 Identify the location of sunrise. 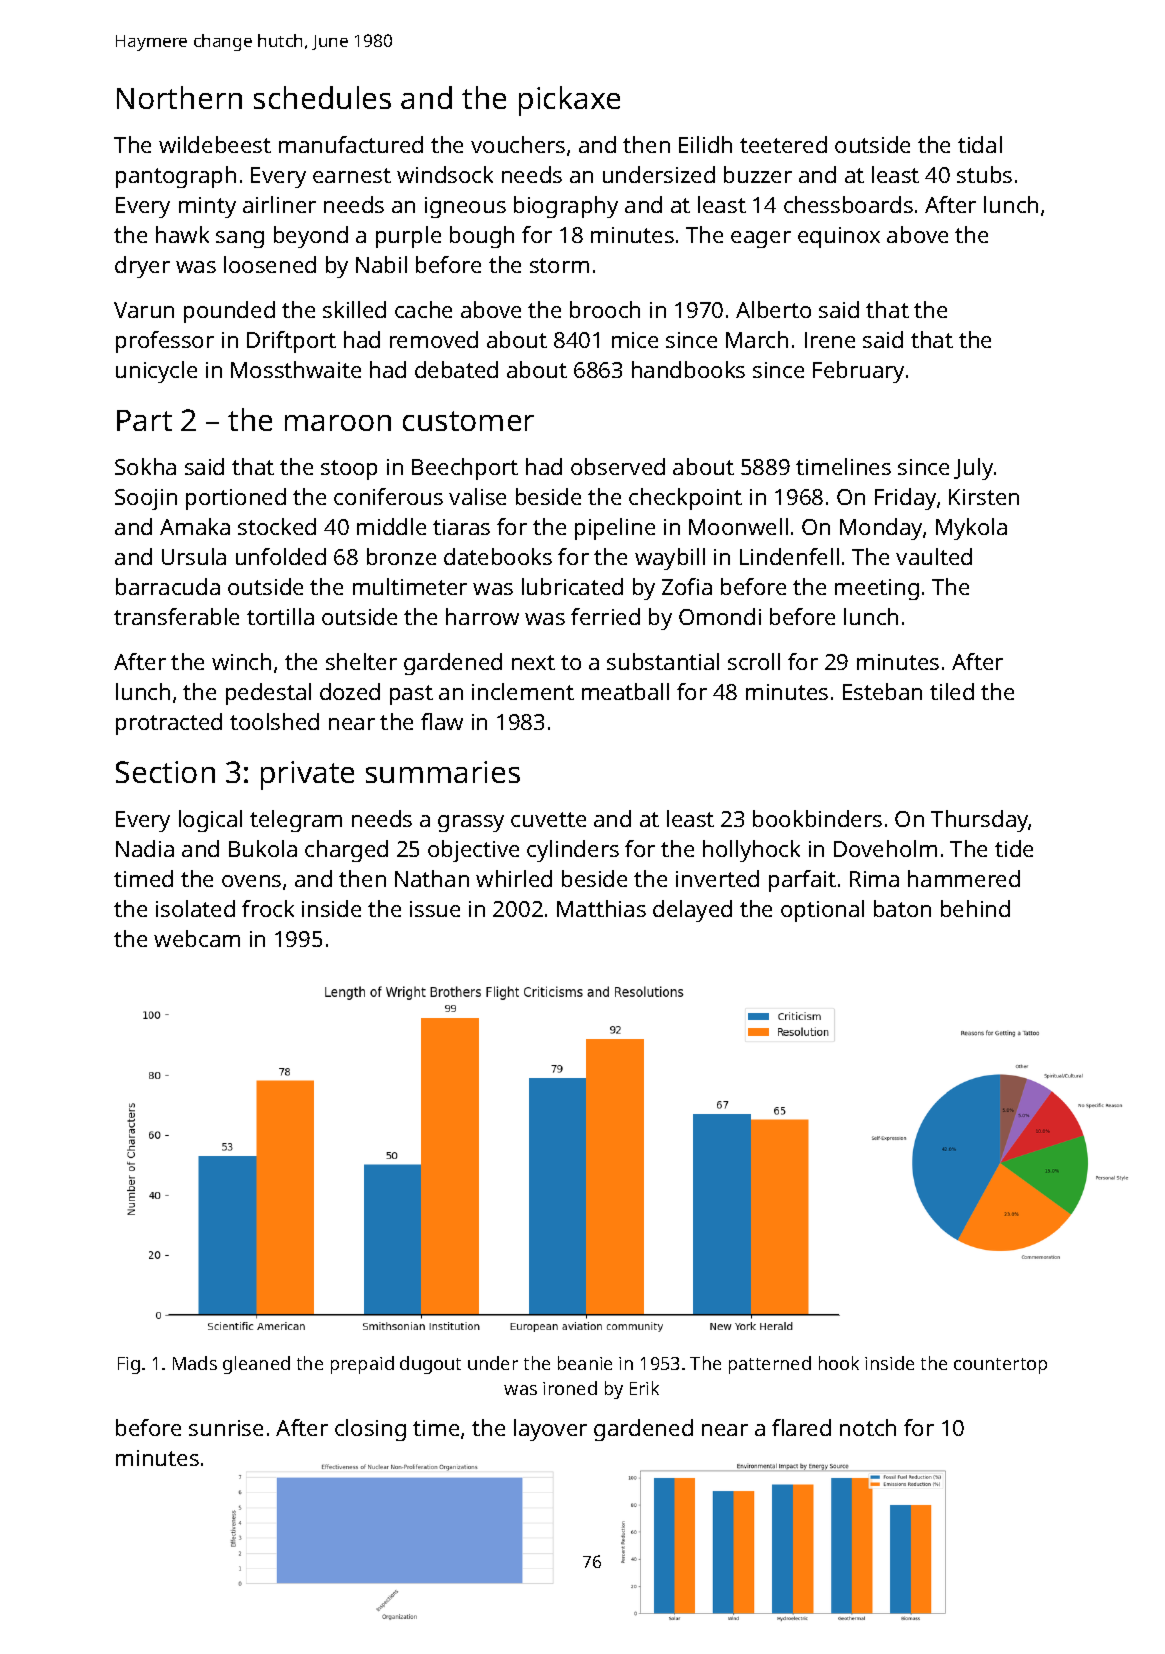
(226, 1428).
